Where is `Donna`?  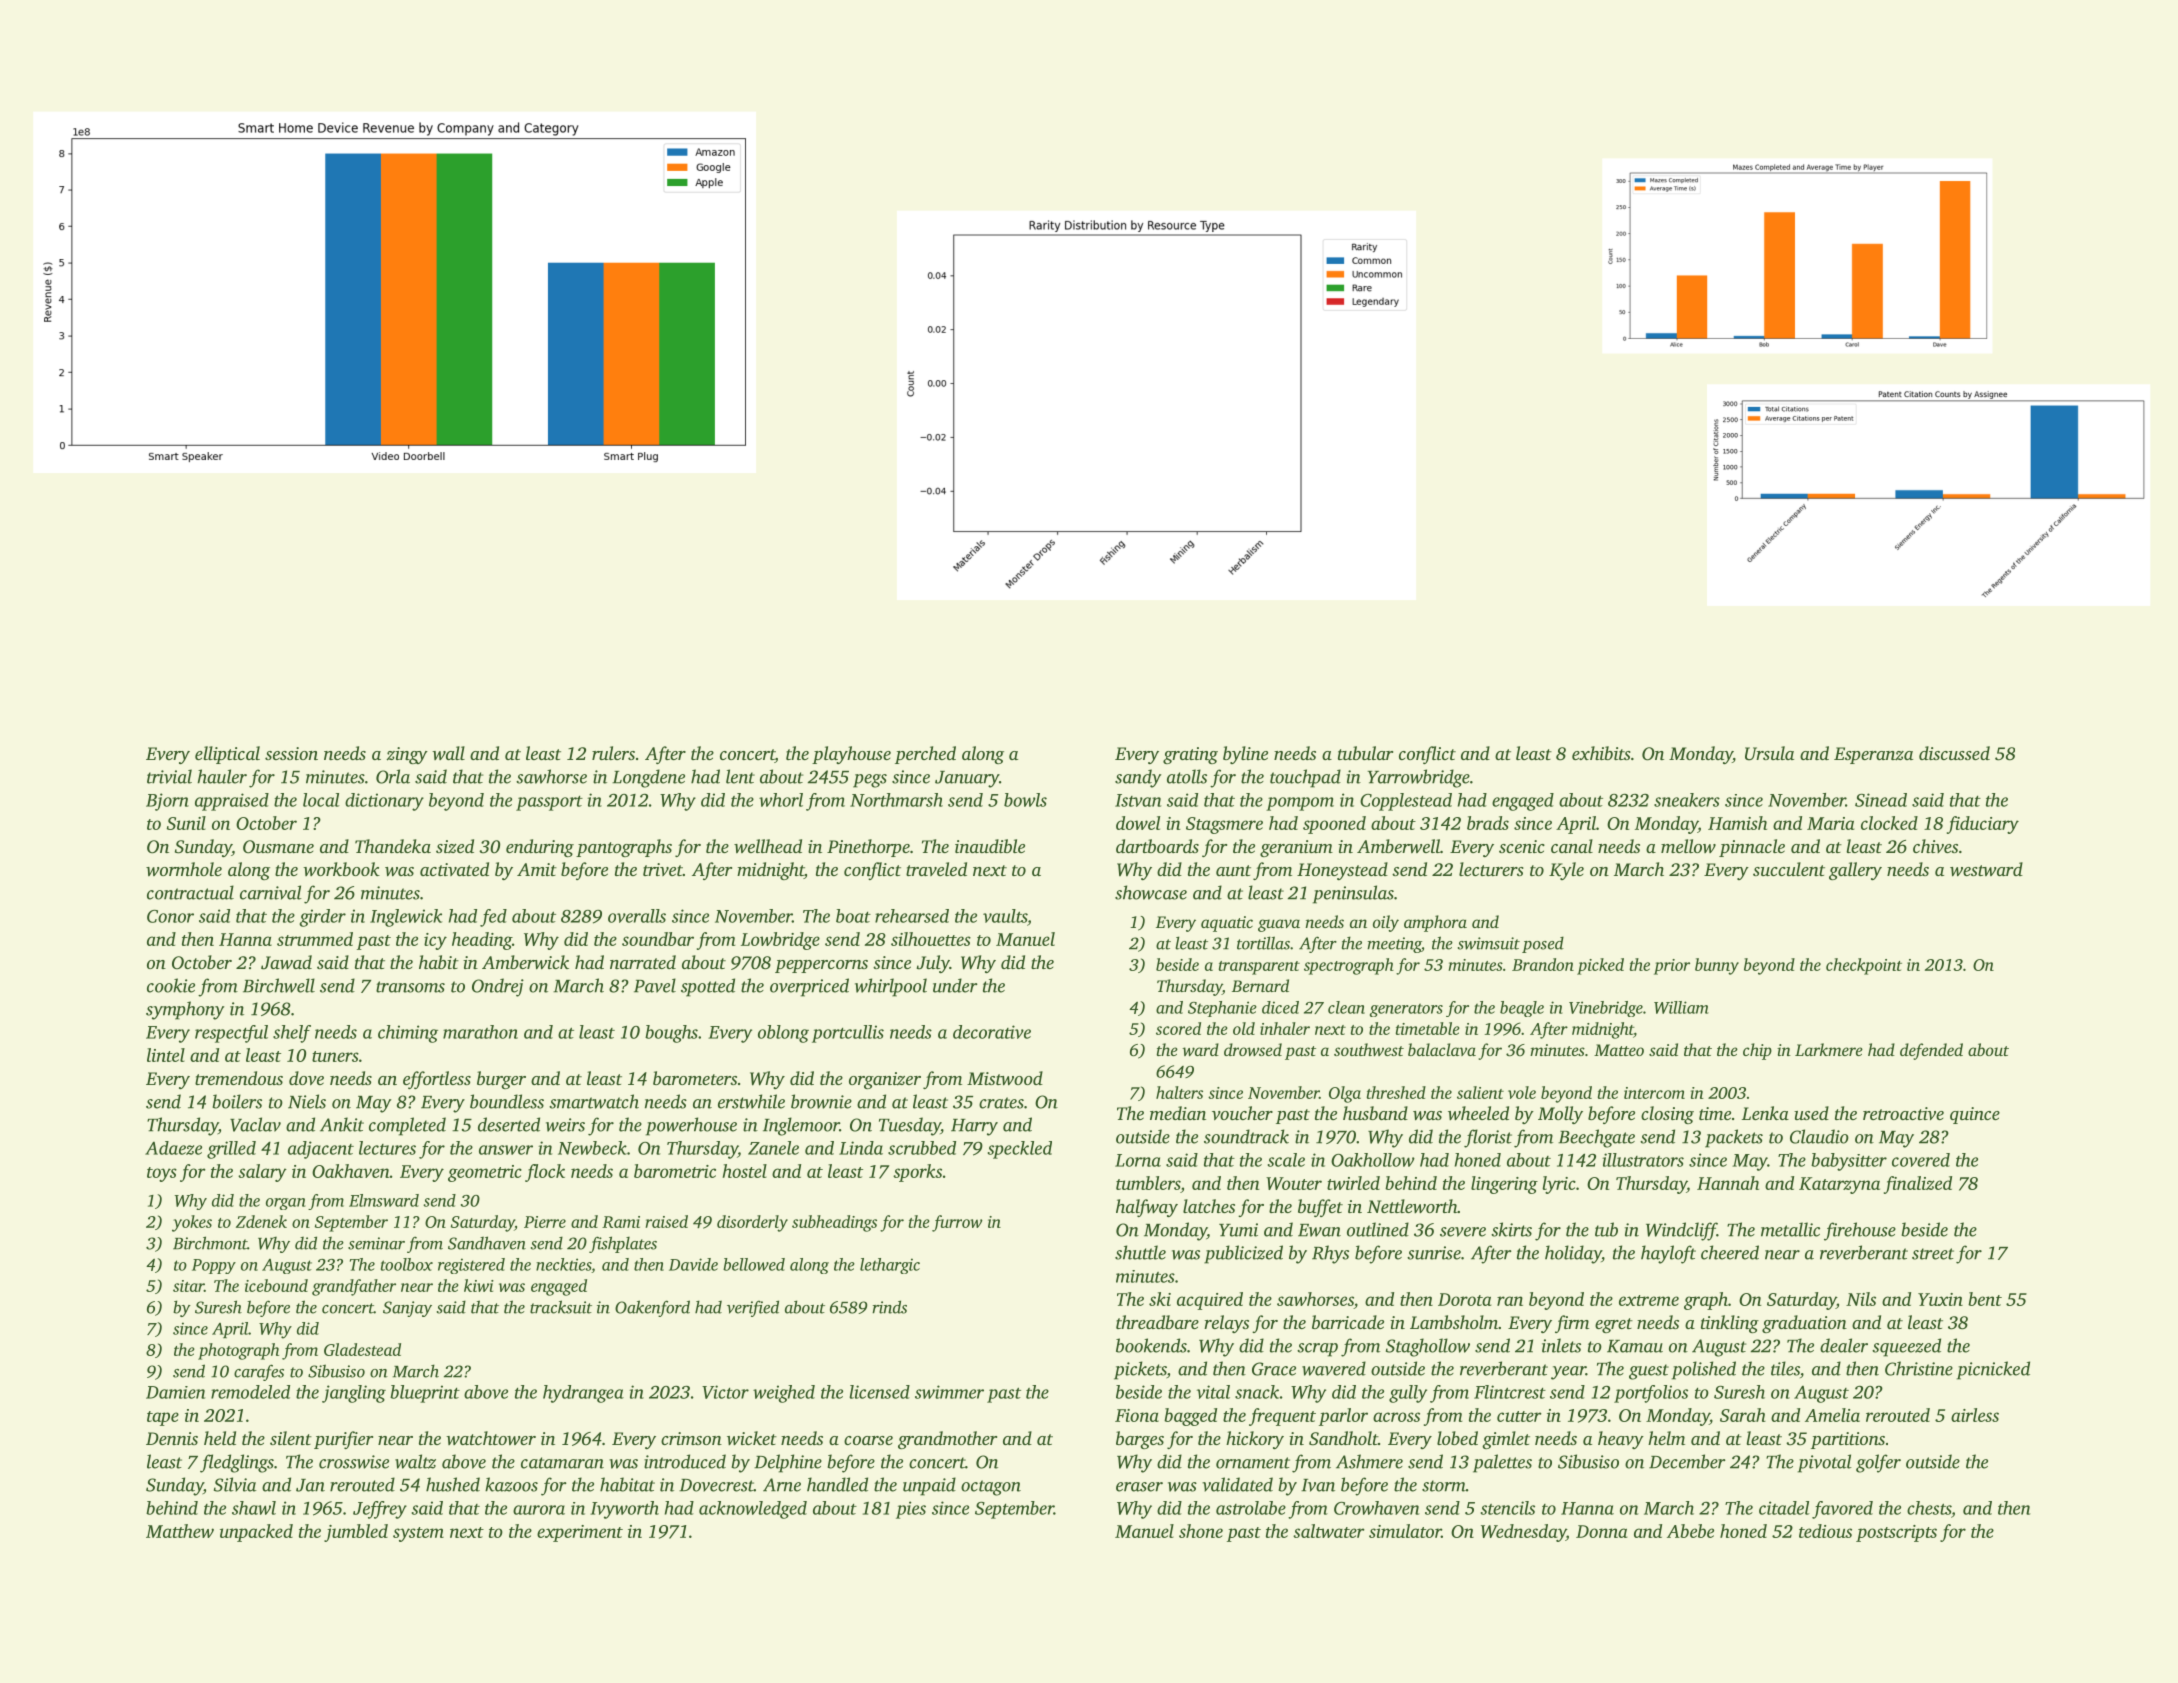
Donna is located at coordinates (1601, 1531).
